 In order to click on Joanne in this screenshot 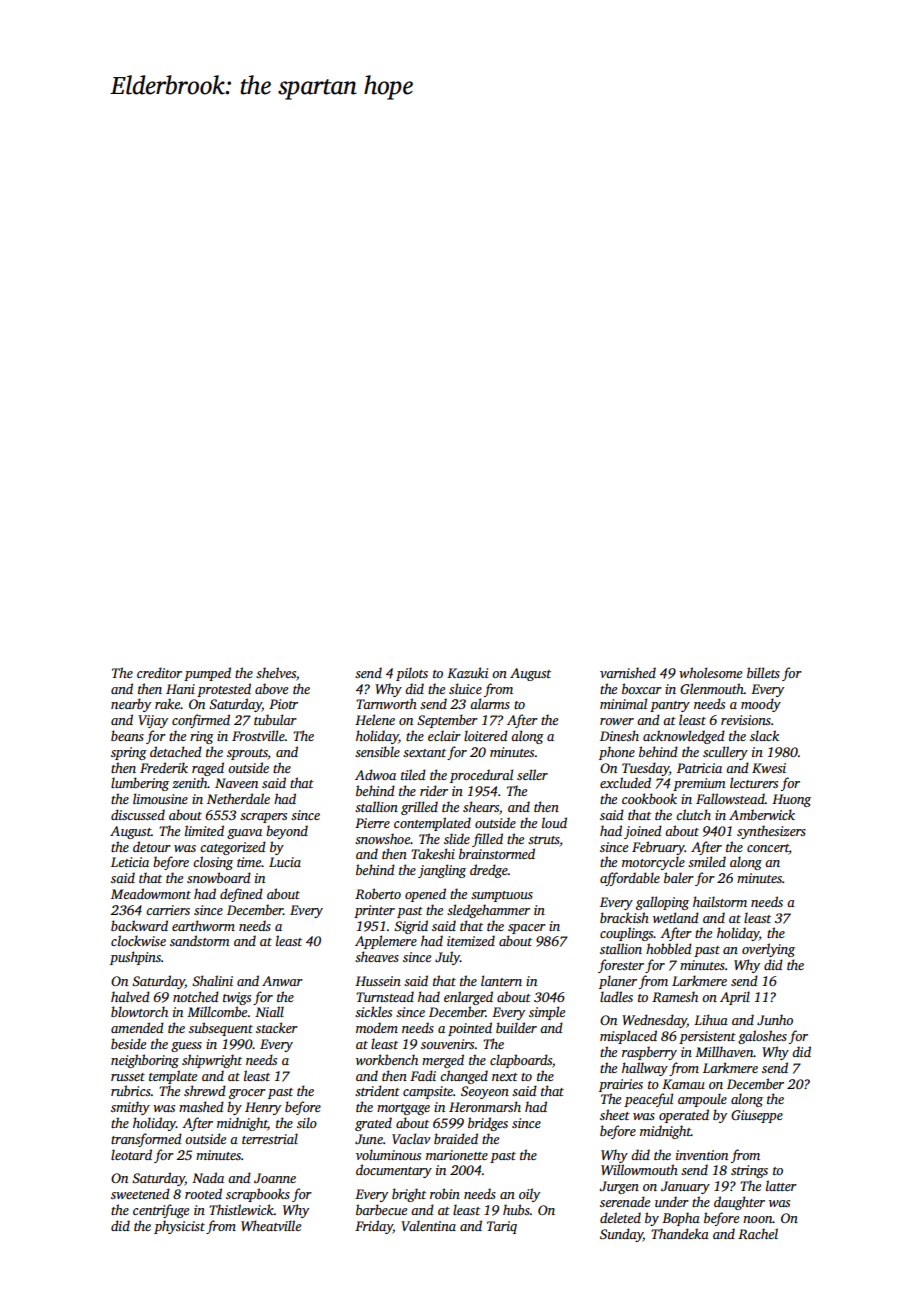, I will do `click(275, 1178)`.
